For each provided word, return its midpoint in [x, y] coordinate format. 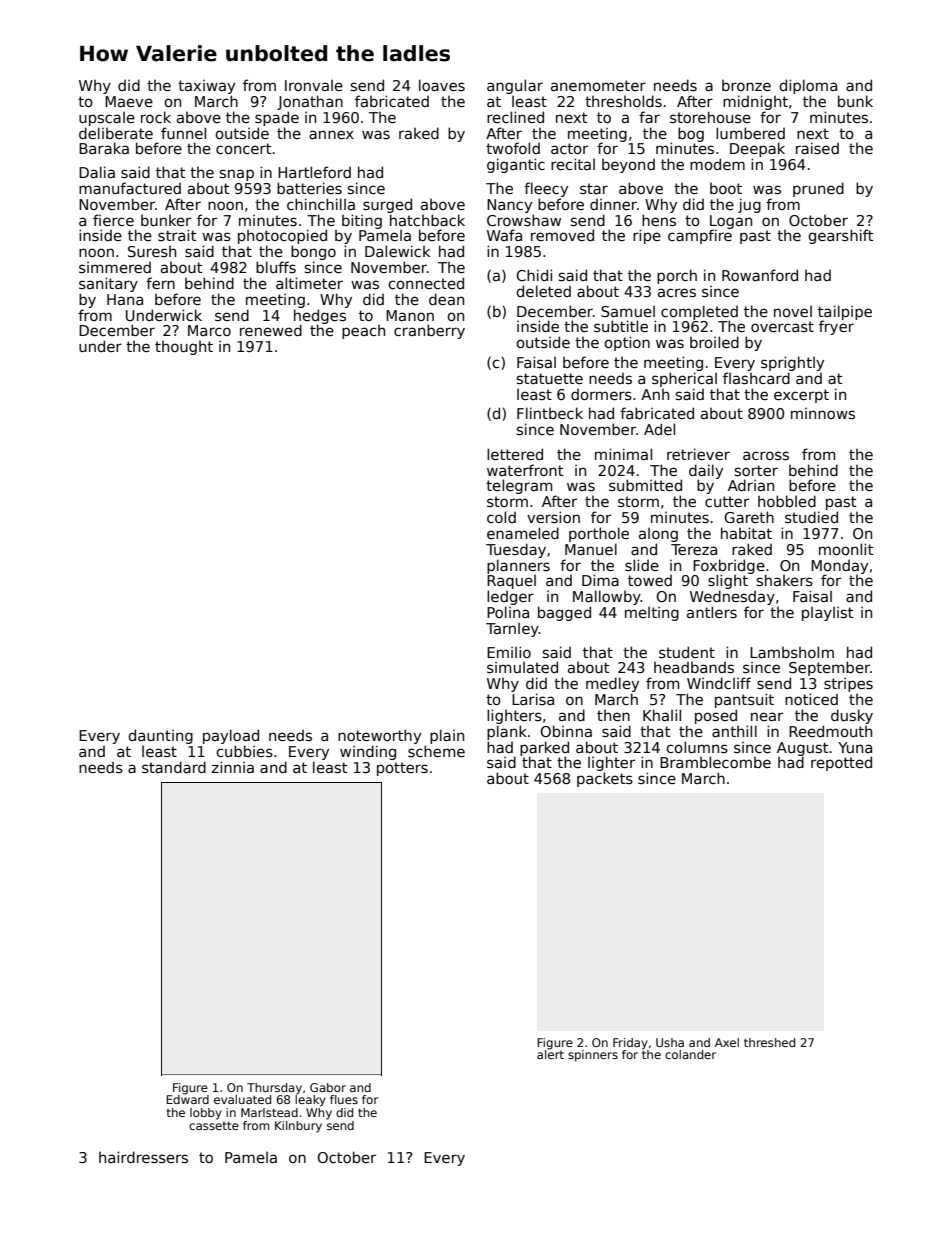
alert [550, 1054]
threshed [769, 1042]
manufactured [130, 188]
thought [184, 348]
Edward [187, 1099]
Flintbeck [550, 413]
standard [174, 767]
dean [446, 299]
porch [677, 276]
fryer [836, 327]
